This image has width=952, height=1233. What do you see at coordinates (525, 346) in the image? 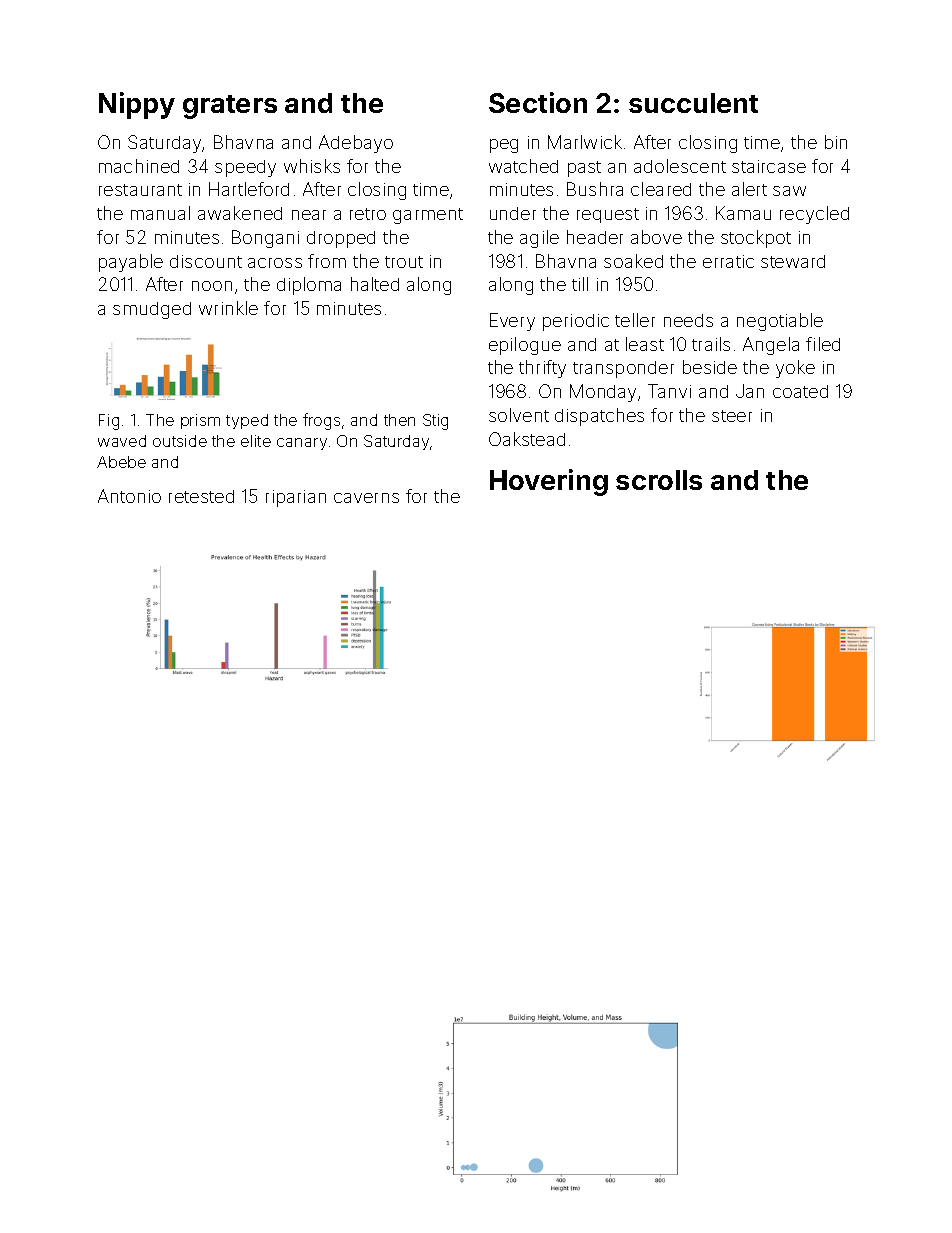
I see `epilogue` at bounding box center [525, 346].
